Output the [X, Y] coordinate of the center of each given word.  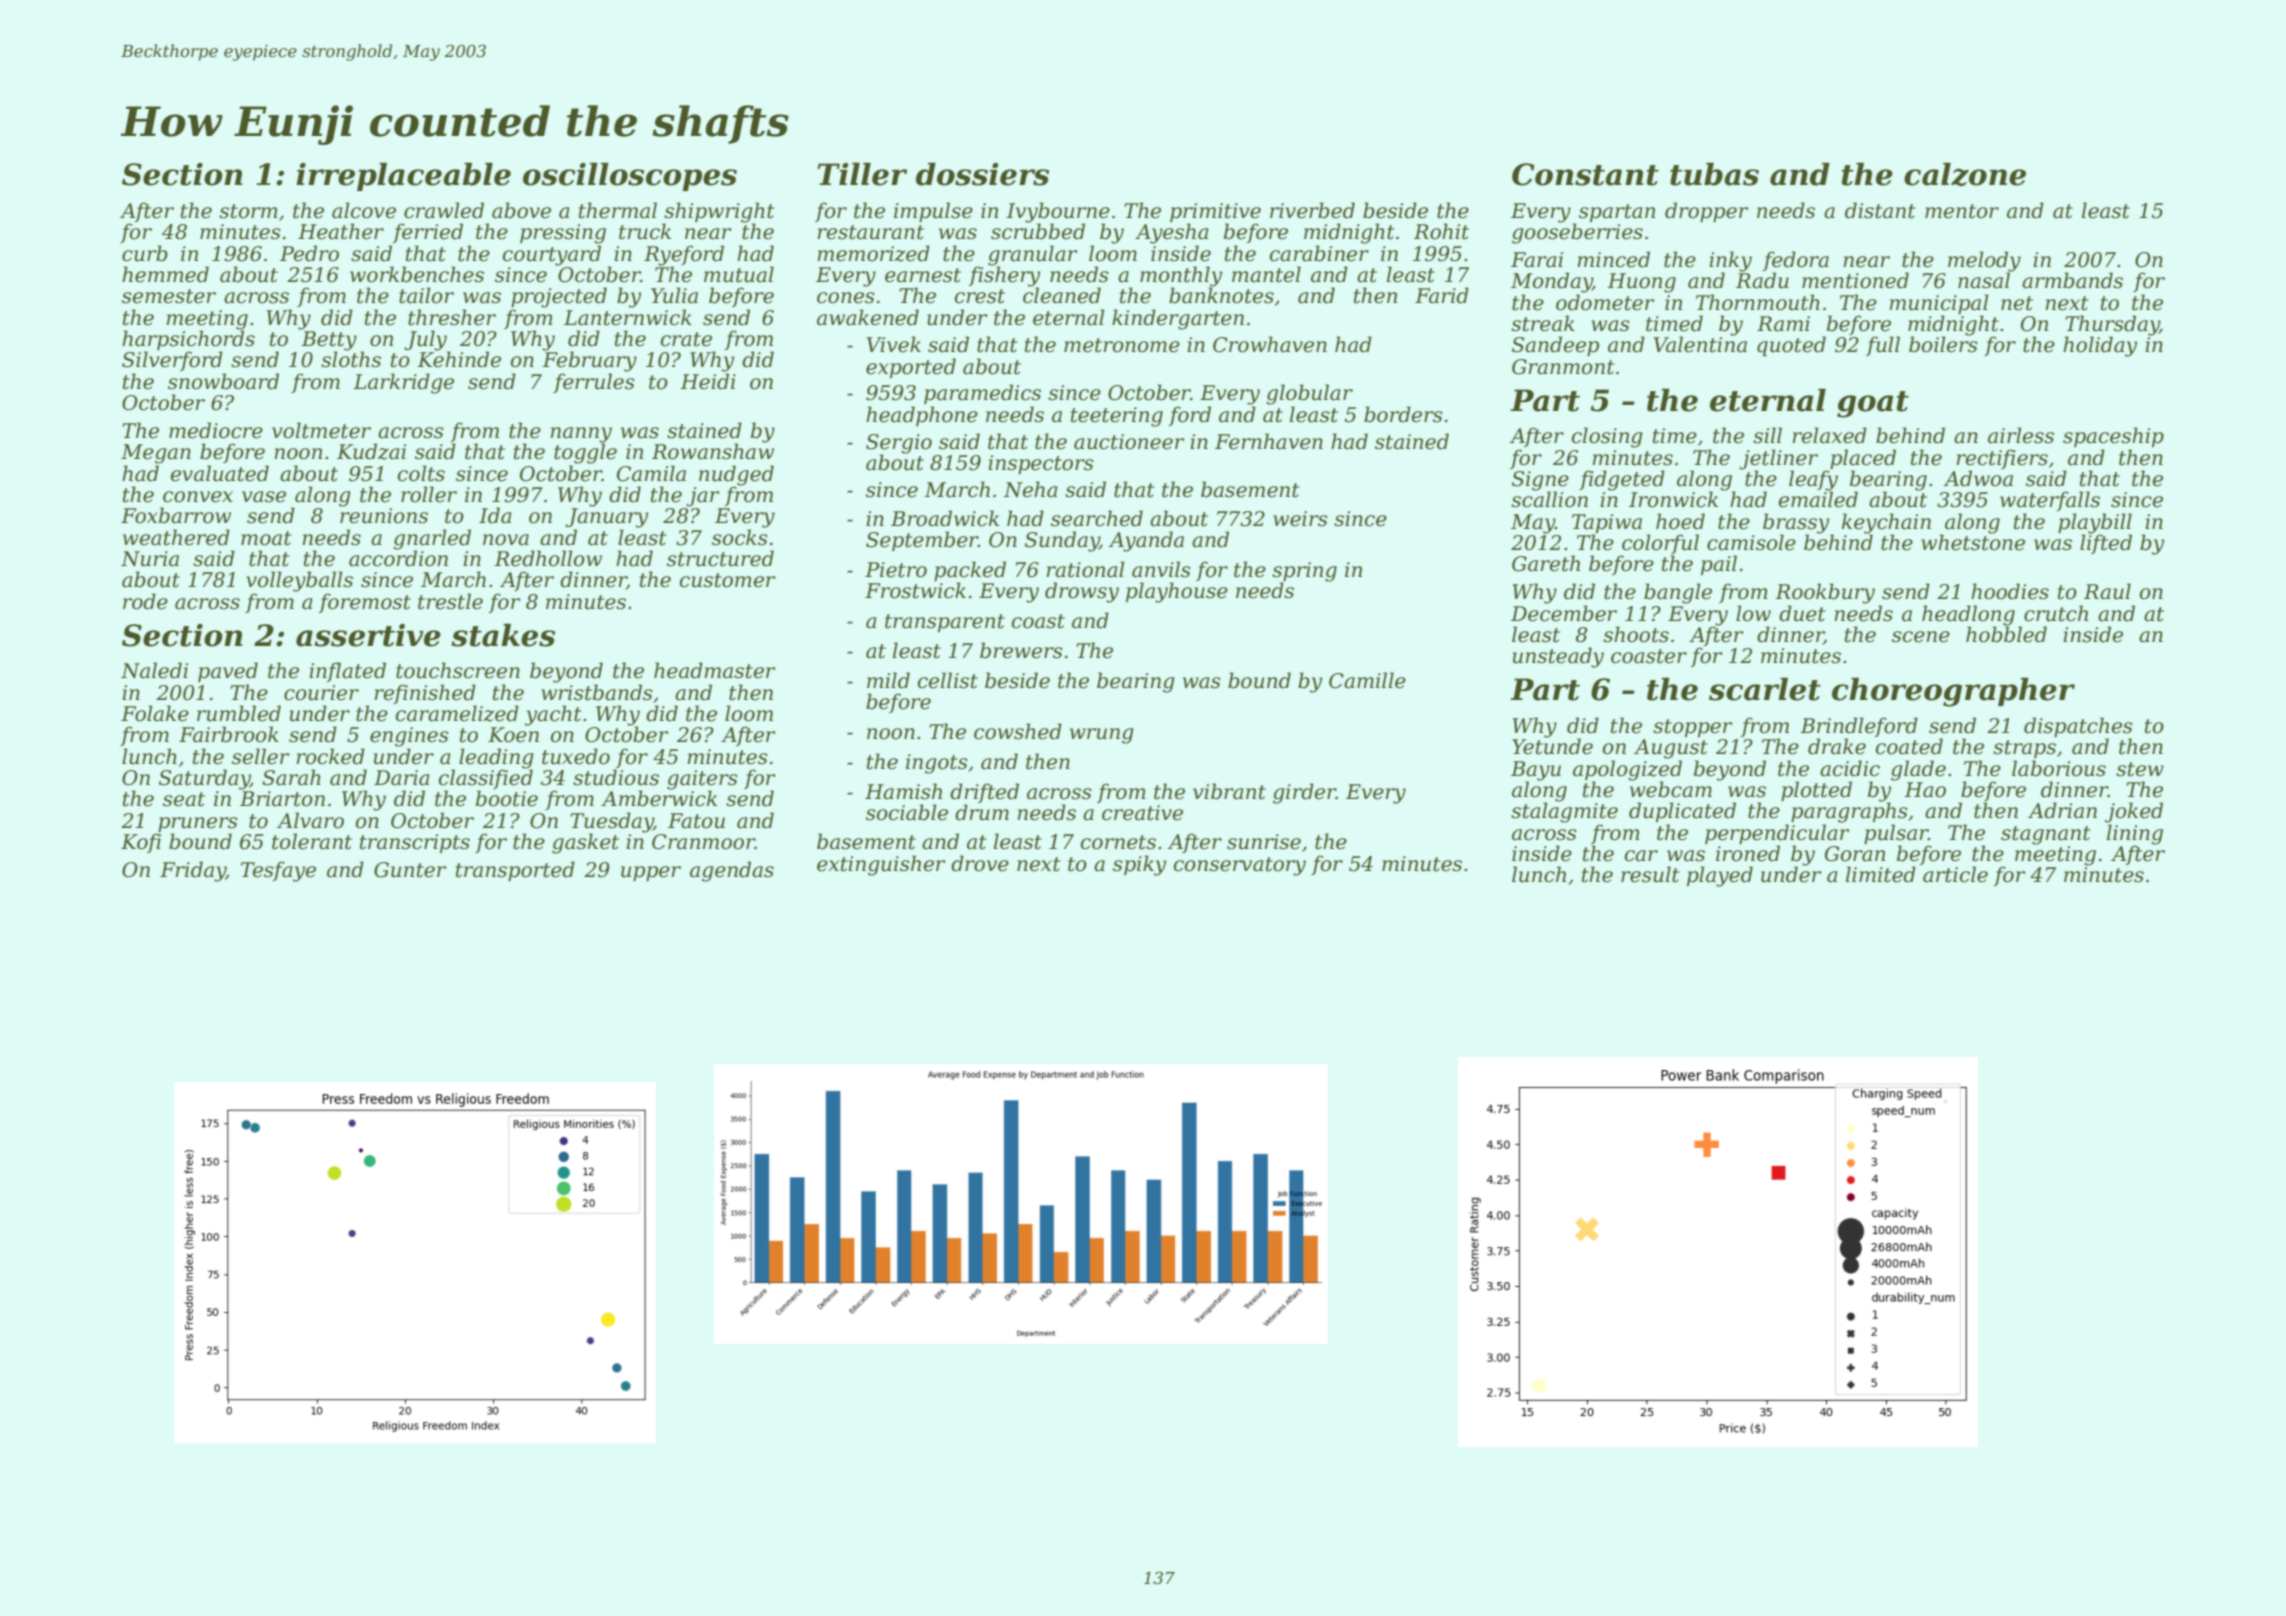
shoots [1636, 634]
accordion [398, 558]
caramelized [457, 713]
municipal [1938, 304]
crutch [2056, 613]
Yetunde [1552, 746]
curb [145, 253]
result [1650, 874]
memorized [873, 253]
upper [651, 873]
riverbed [1312, 210]
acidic [1850, 768]
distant [1880, 210]
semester [169, 296]
